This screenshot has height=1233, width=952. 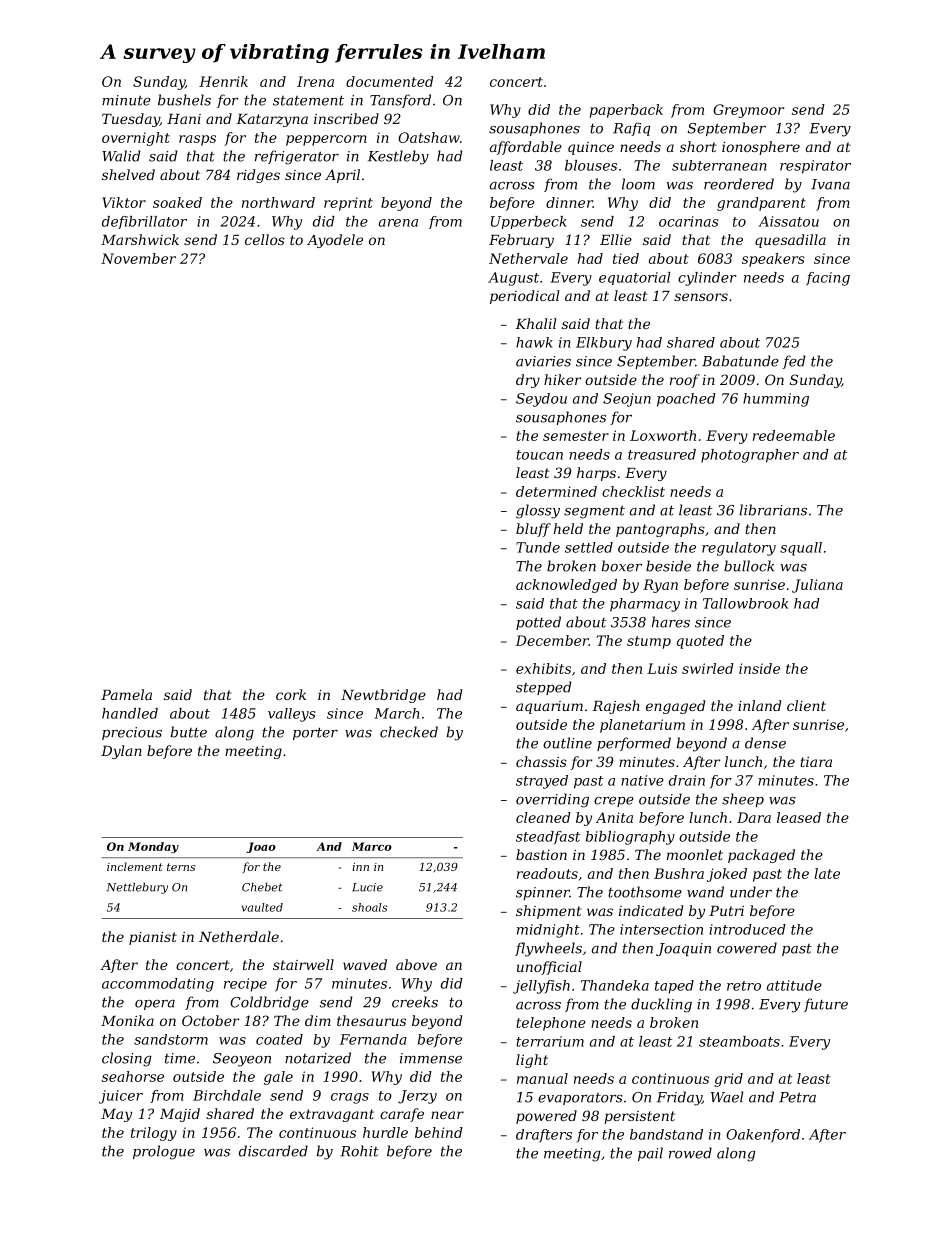 What do you see at coordinates (533, 530) in the screenshot?
I see `bluff` at bounding box center [533, 530].
